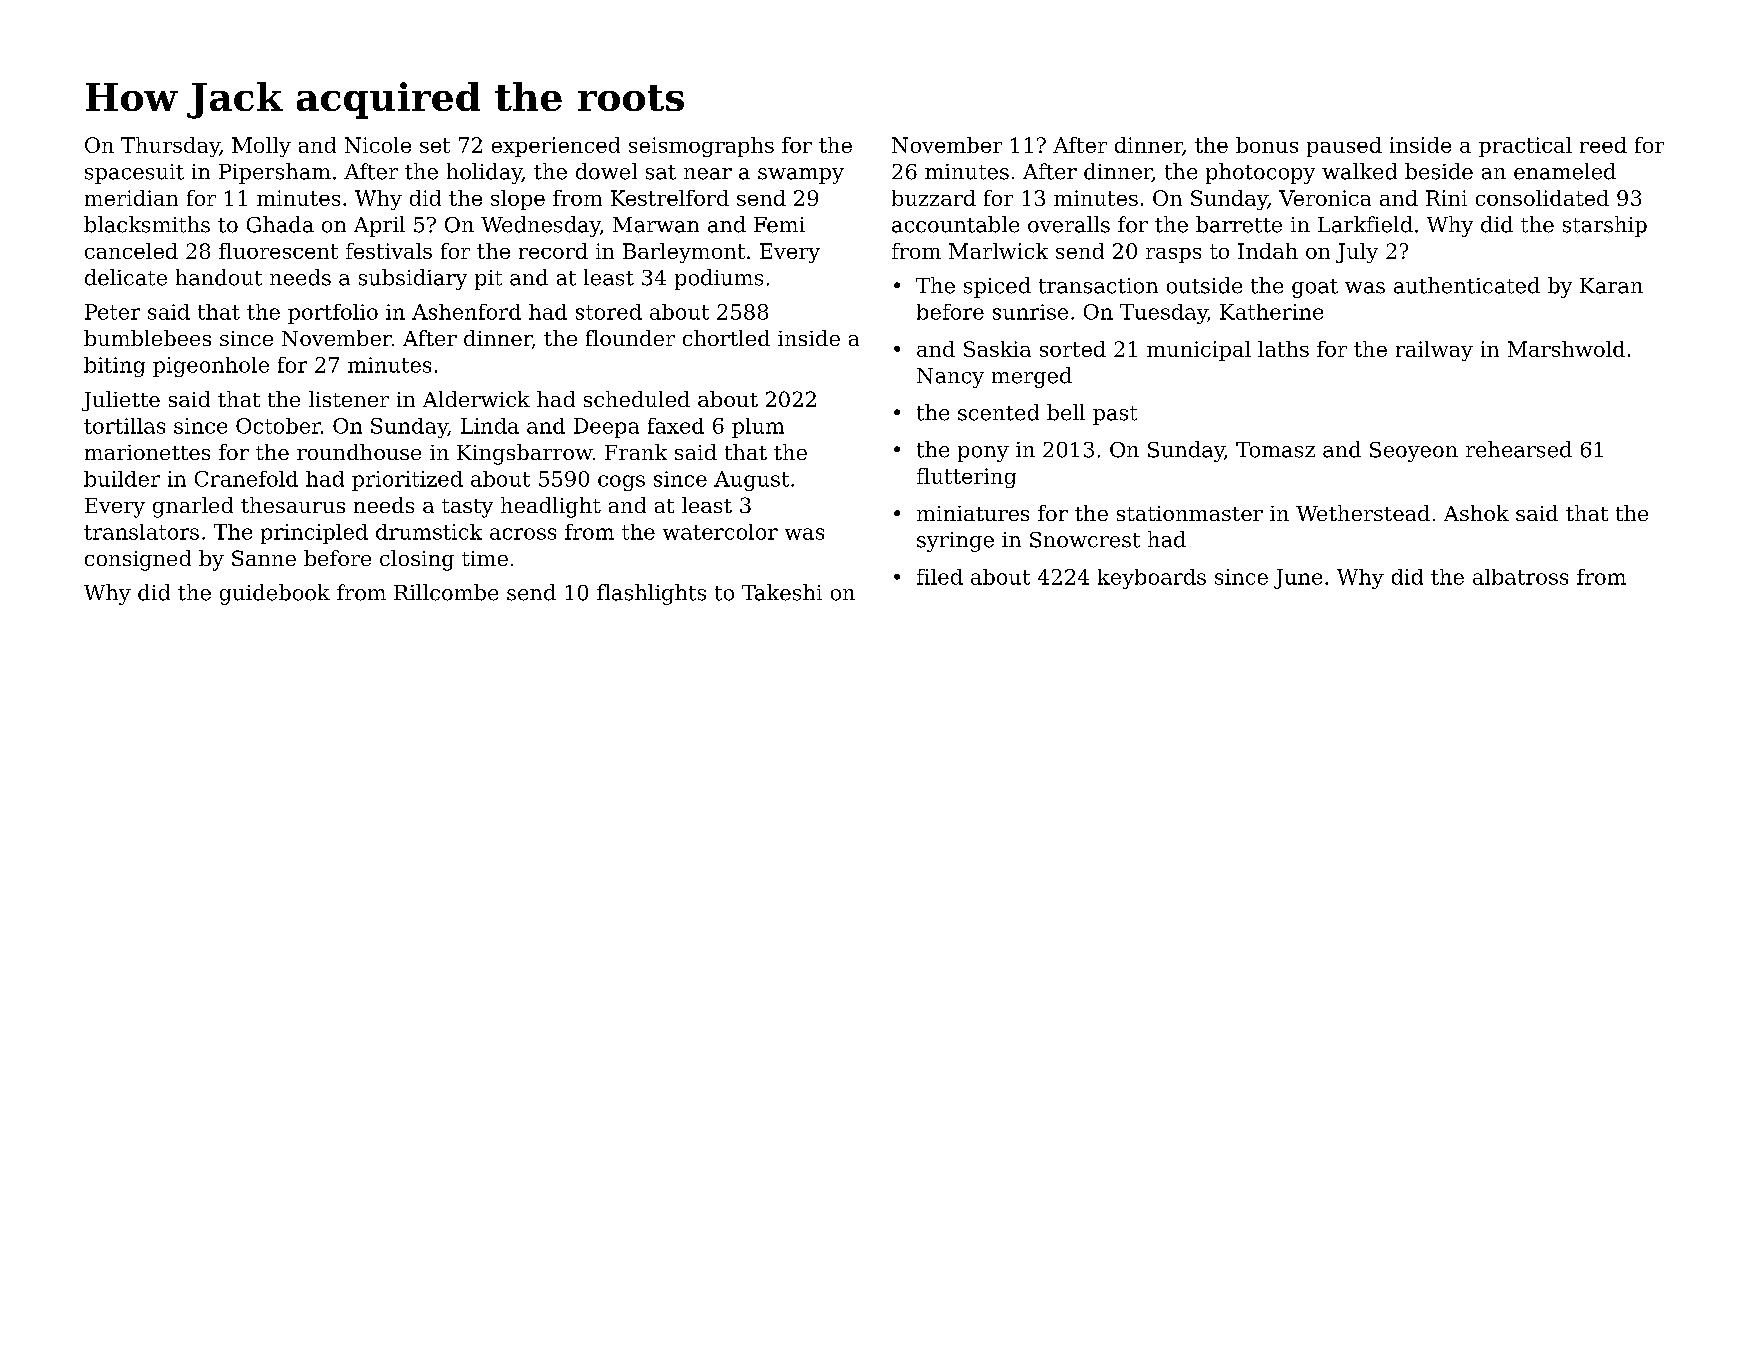 The width and height of the page is (1752, 1354). What do you see at coordinates (1520, 577) in the page?
I see `albatross` at bounding box center [1520, 577].
